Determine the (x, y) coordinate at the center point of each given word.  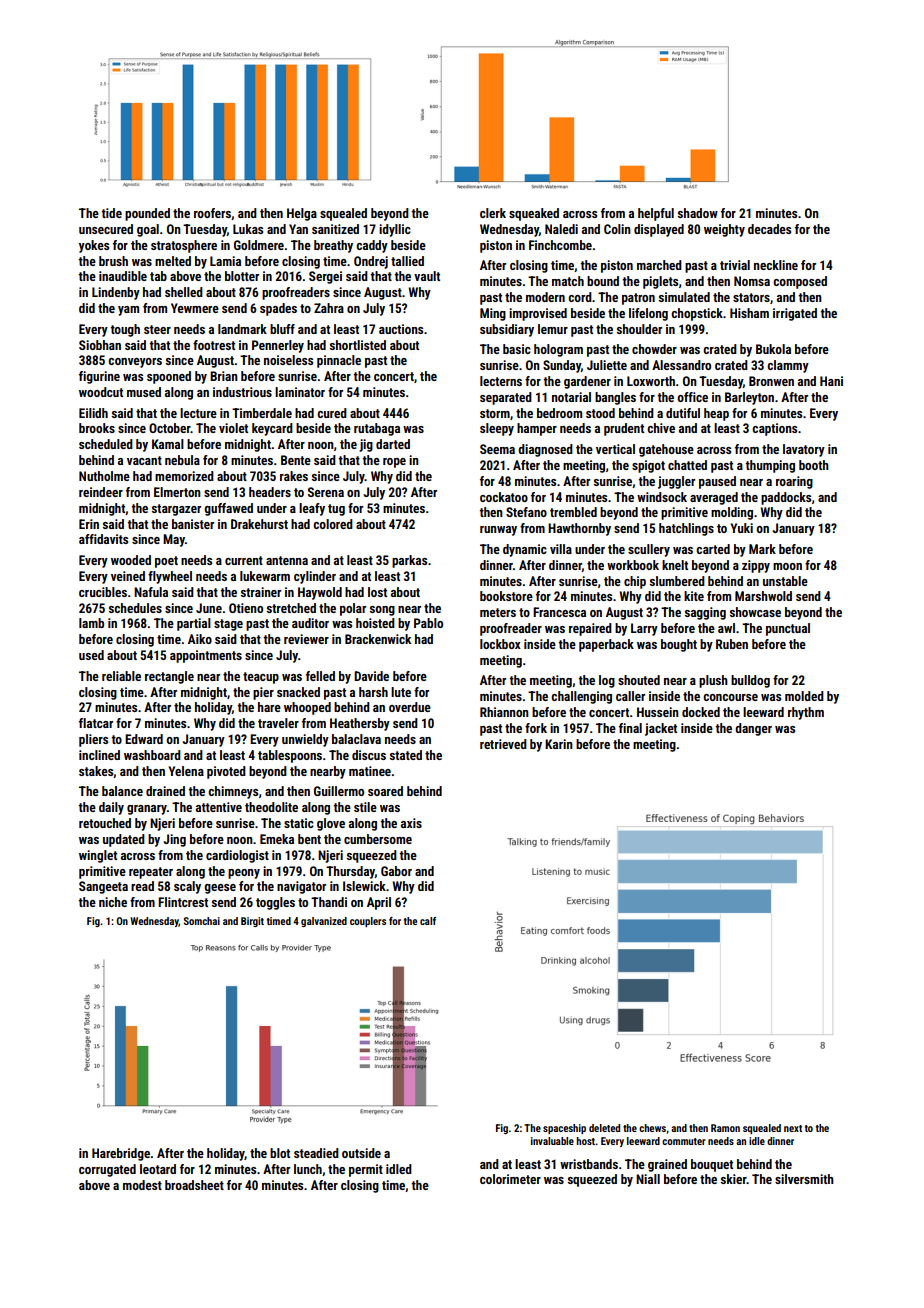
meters (498, 612)
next (793, 1128)
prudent (624, 429)
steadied (316, 1153)
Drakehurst (259, 524)
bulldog (750, 681)
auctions (401, 329)
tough (125, 330)
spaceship (564, 1129)
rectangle (169, 677)
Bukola (773, 349)
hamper (537, 429)
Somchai (202, 921)
